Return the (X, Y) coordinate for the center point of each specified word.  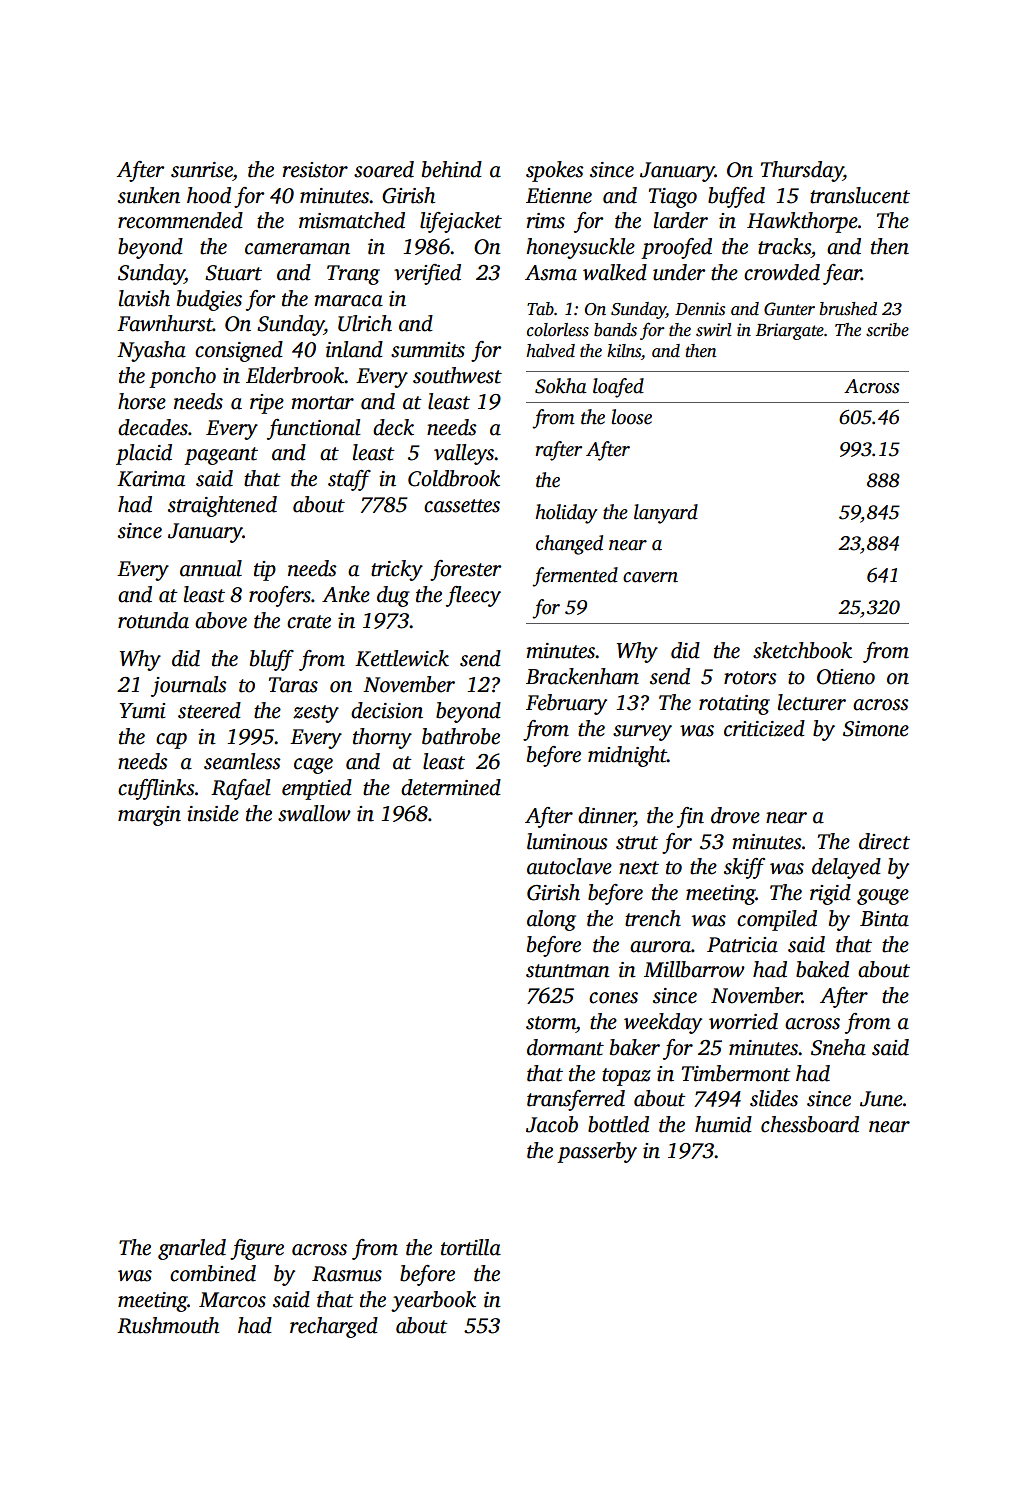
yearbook (433, 1301)
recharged (334, 1327)
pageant (221, 456)
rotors (750, 678)
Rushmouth (168, 1325)
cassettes (462, 506)
